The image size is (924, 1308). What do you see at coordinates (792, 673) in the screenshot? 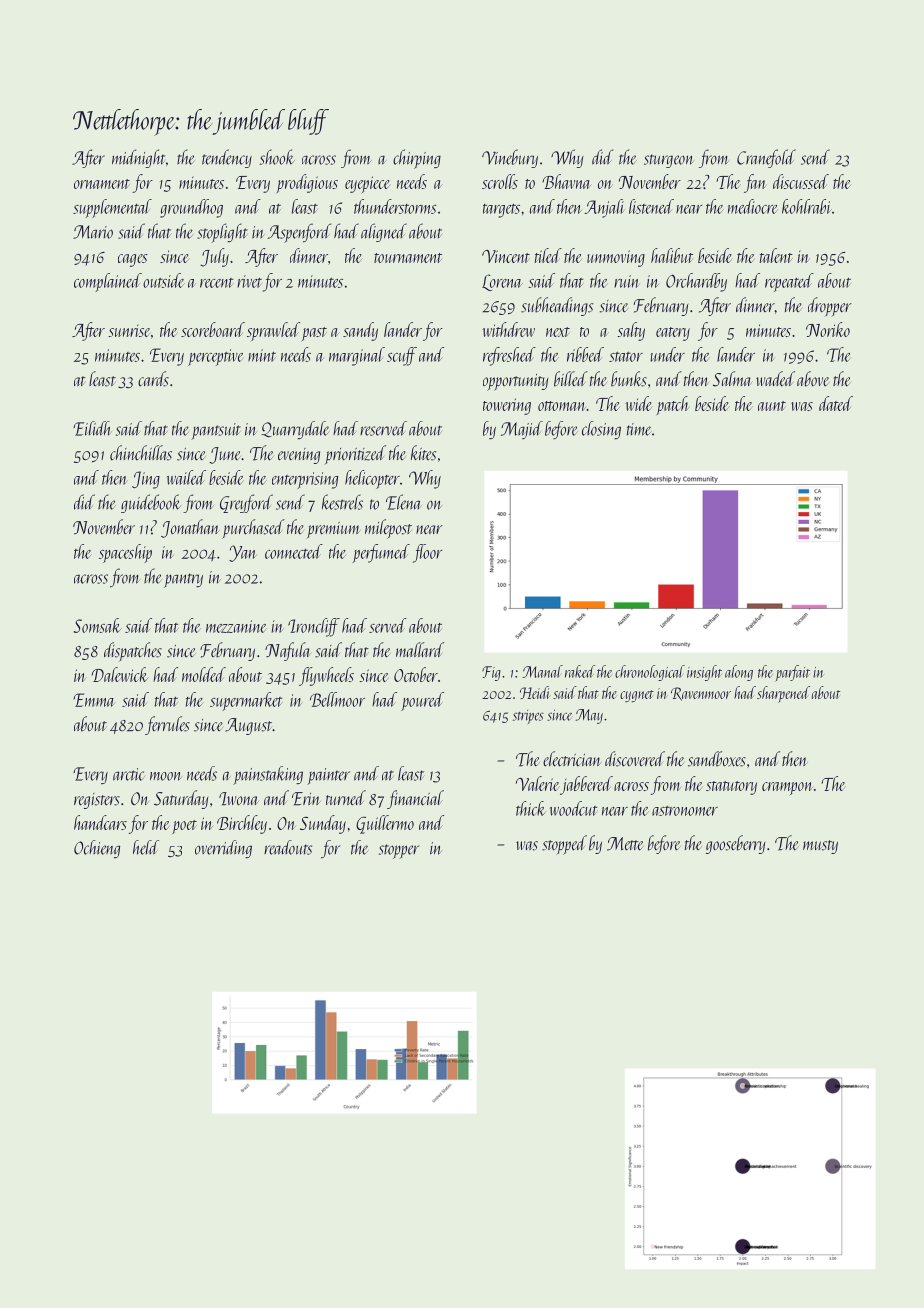
I see `parfait` at bounding box center [792, 673].
